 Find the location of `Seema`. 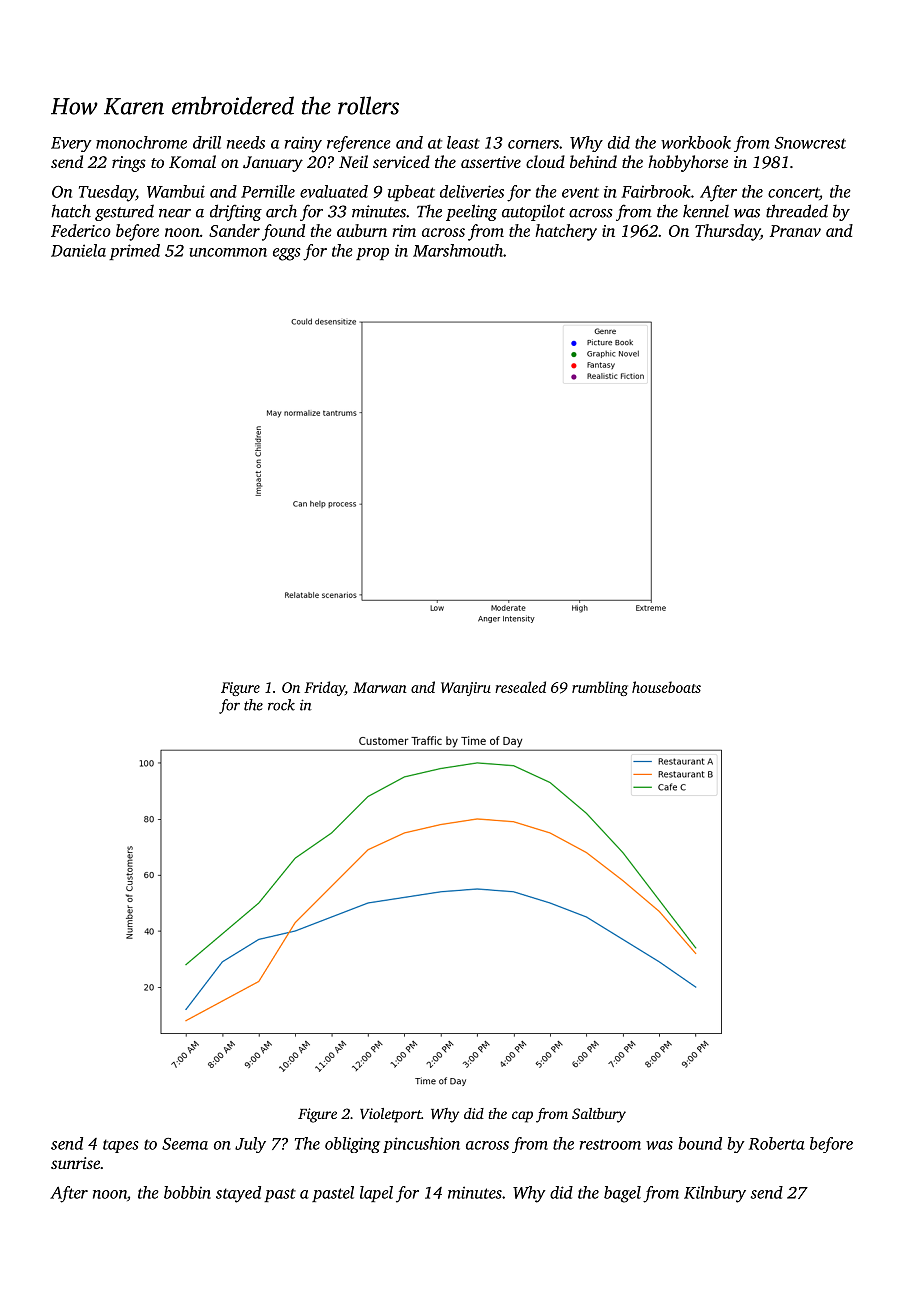

Seema is located at coordinates (185, 1144).
